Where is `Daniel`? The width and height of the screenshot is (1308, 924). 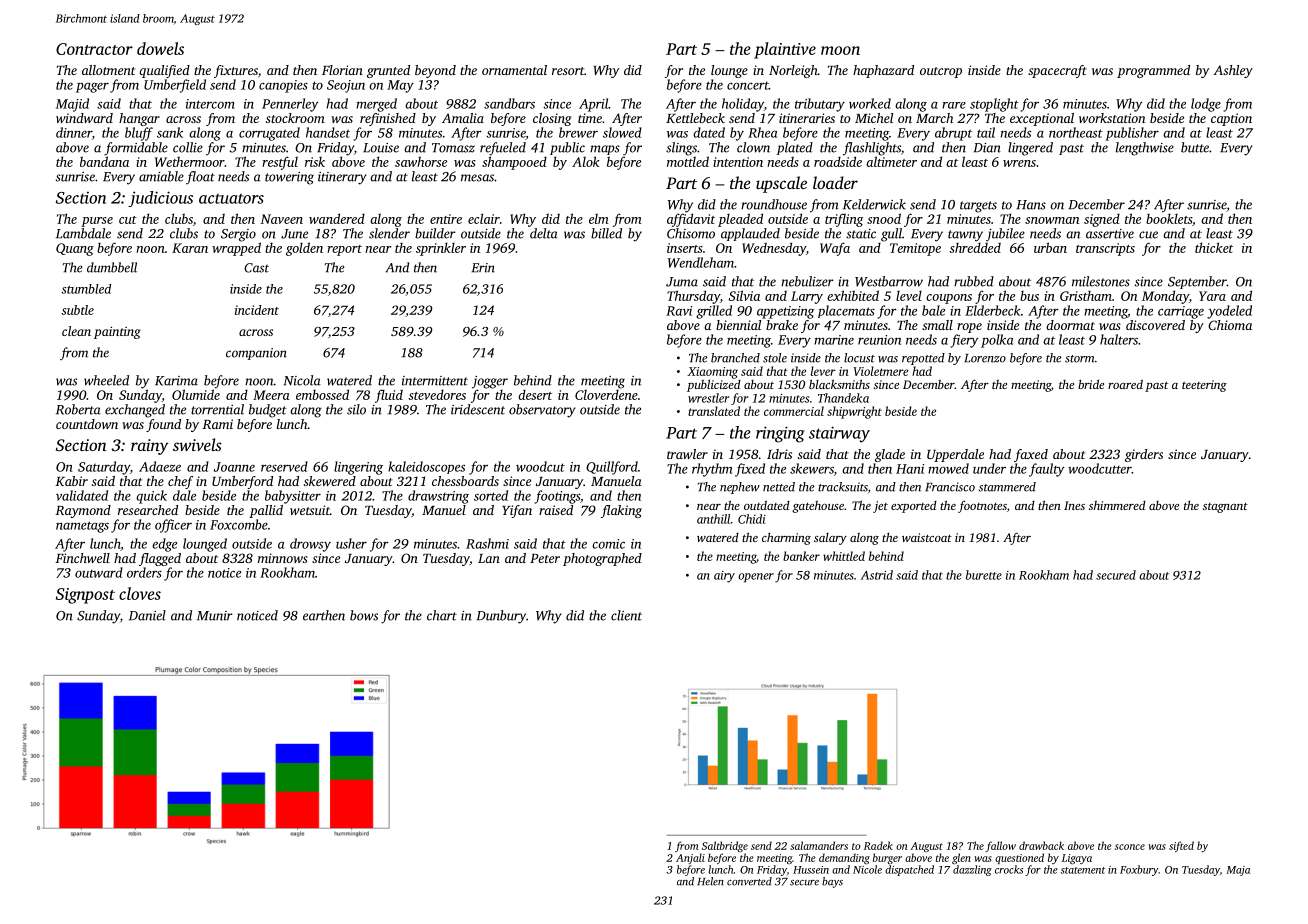 Daniel is located at coordinates (147, 615).
